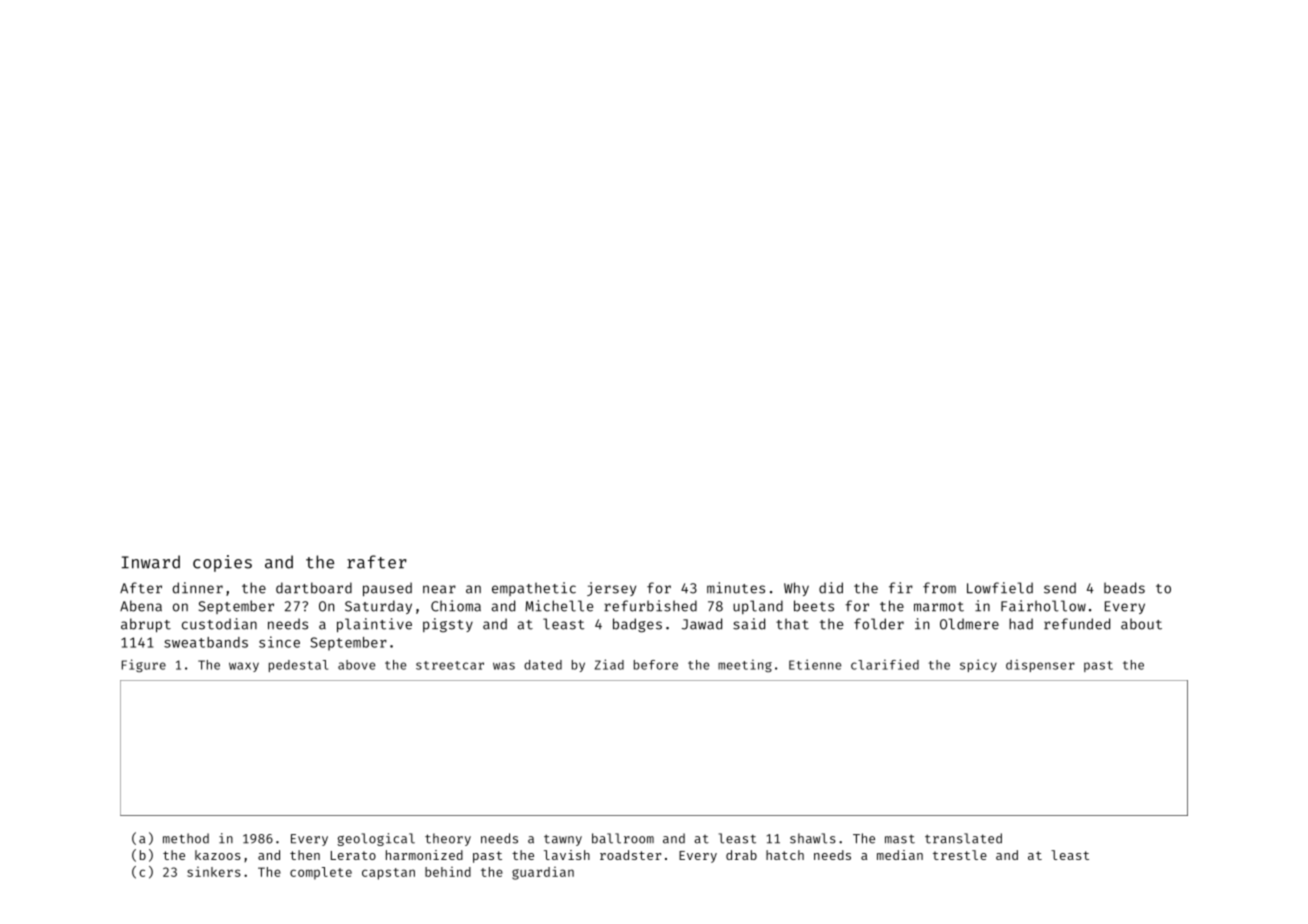 The image size is (1308, 924). I want to click on jersey, so click(611, 589).
